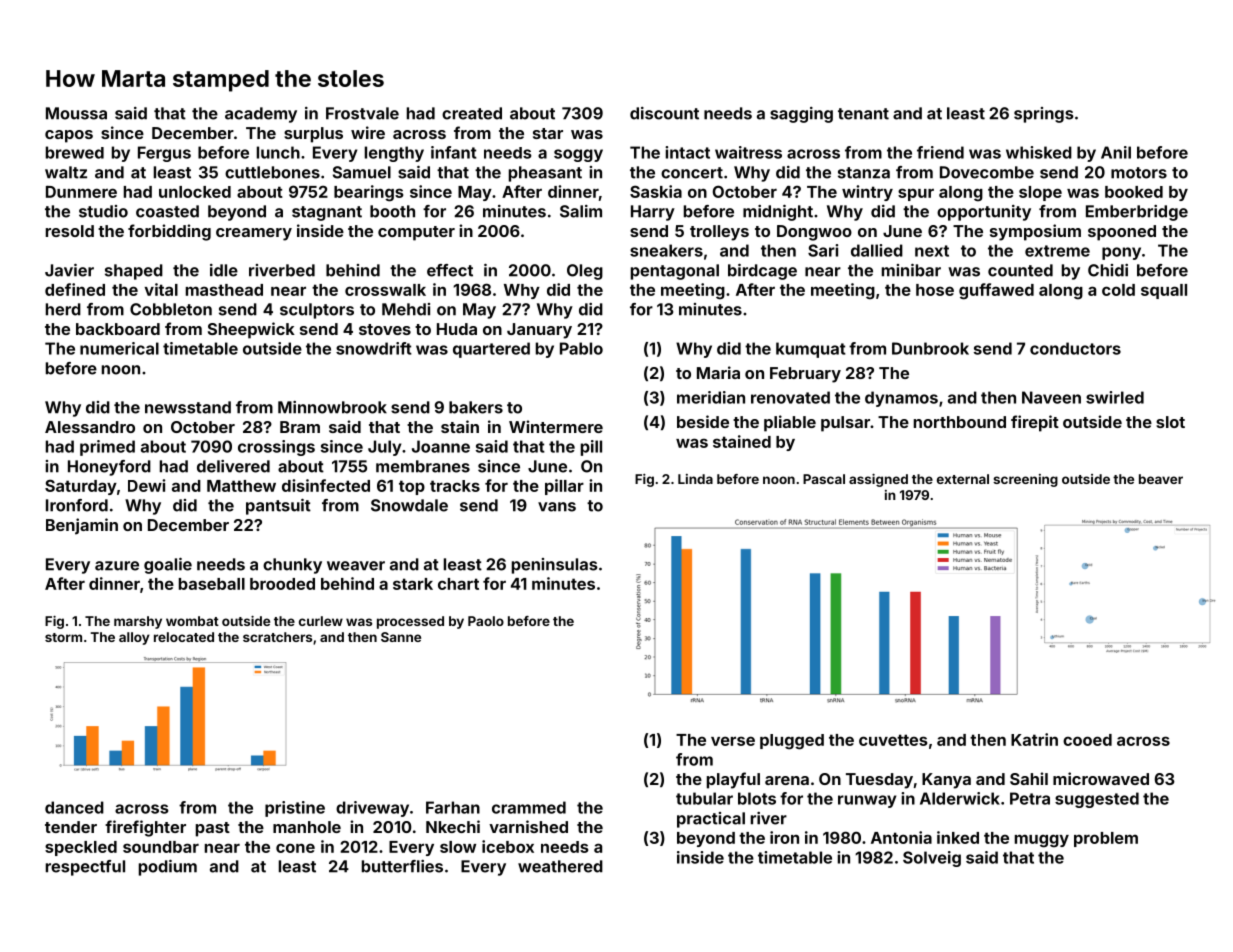 This screenshot has height=952, width=1233. What do you see at coordinates (261, 115) in the screenshot?
I see `academy` at bounding box center [261, 115].
